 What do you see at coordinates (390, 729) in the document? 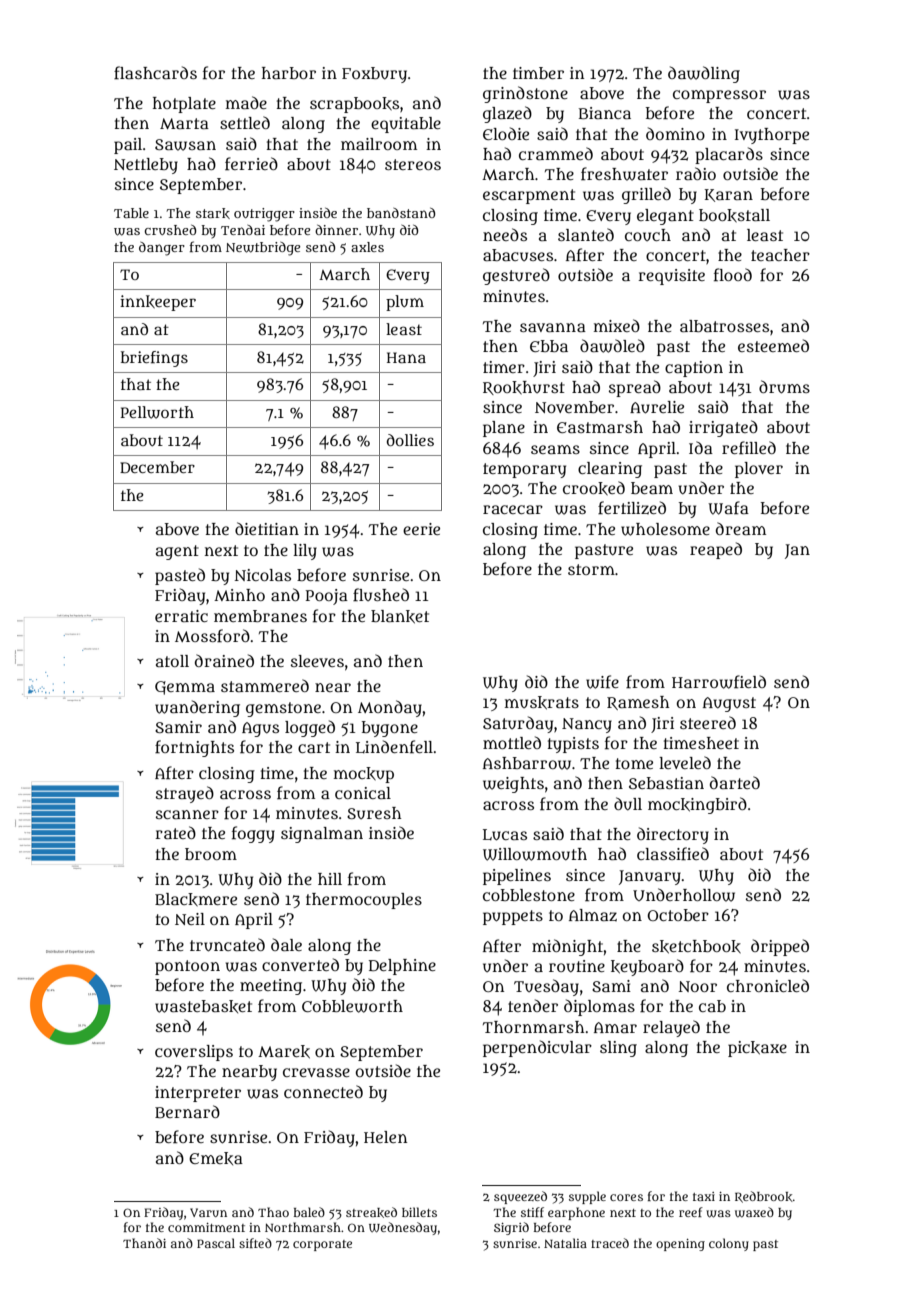
I see `bygone` at bounding box center [390, 729].
